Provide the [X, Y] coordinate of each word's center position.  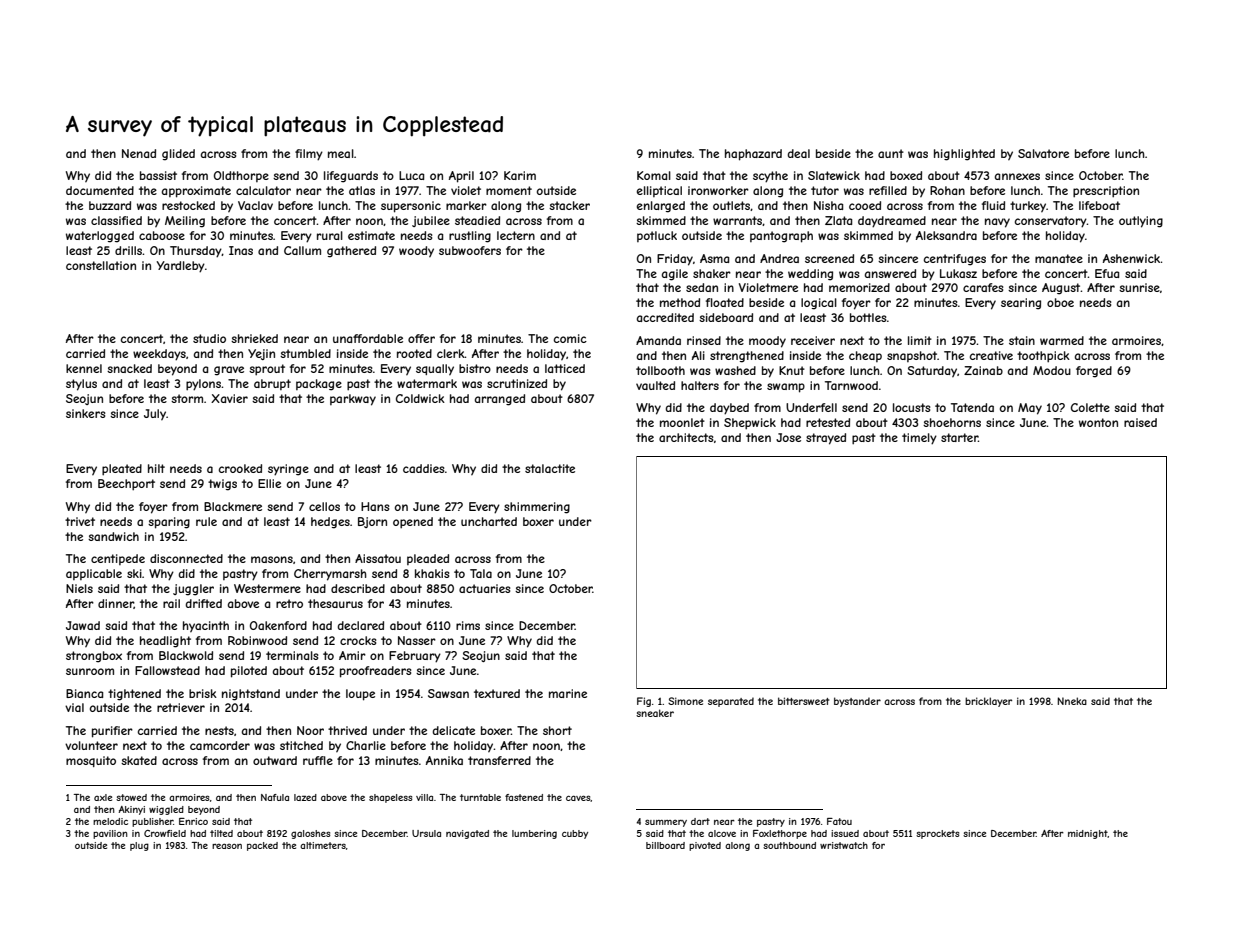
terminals [292, 655]
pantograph [781, 237]
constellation [101, 265]
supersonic [411, 207]
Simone [685, 701]
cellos [324, 506]
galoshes [311, 834]
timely [919, 439]
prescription [1106, 192]
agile [675, 275]
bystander [857, 702]
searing [1021, 304]
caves [578, 798]
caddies [423, 468]
